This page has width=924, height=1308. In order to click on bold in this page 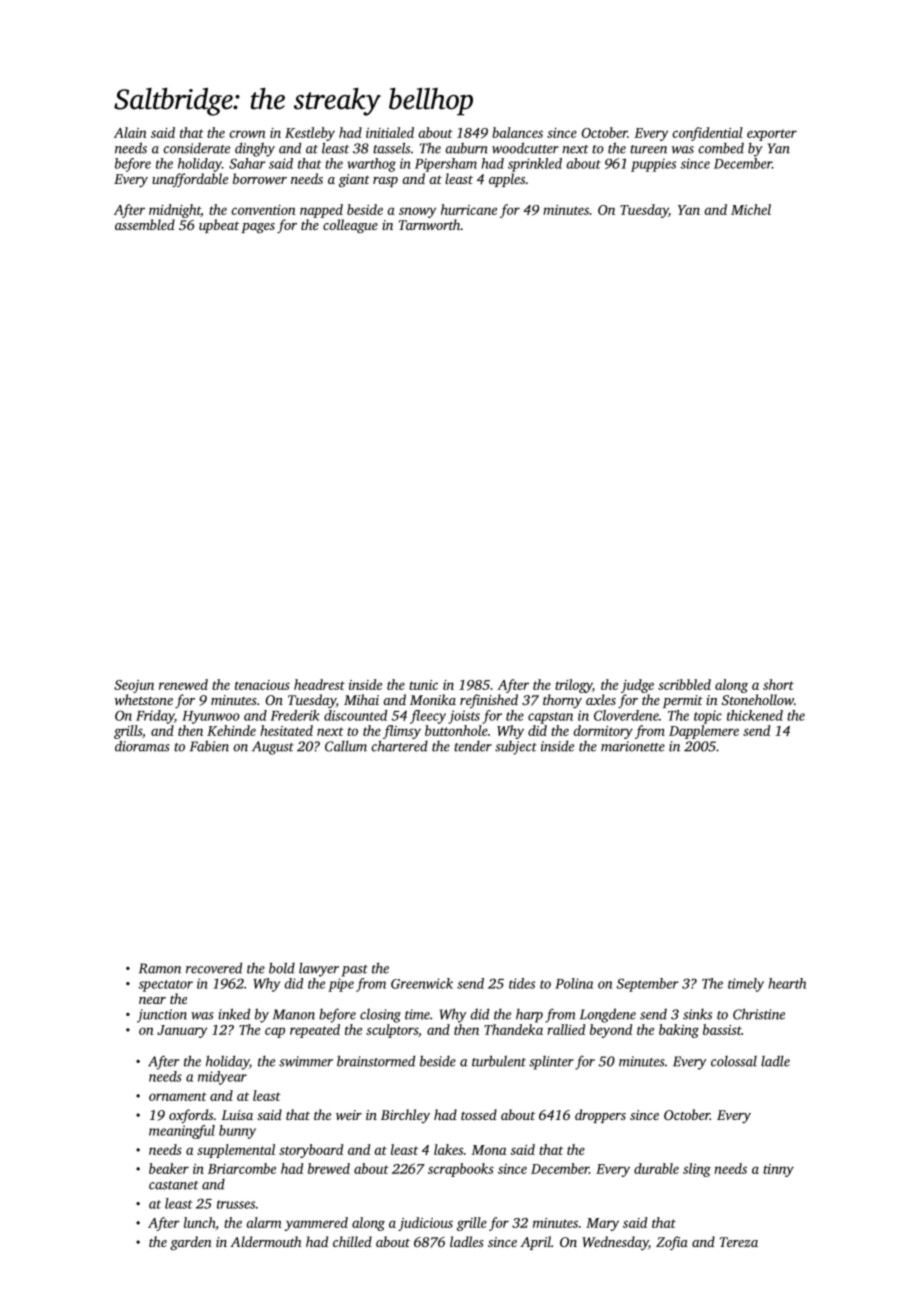, I will do `click(282, 968)`.
